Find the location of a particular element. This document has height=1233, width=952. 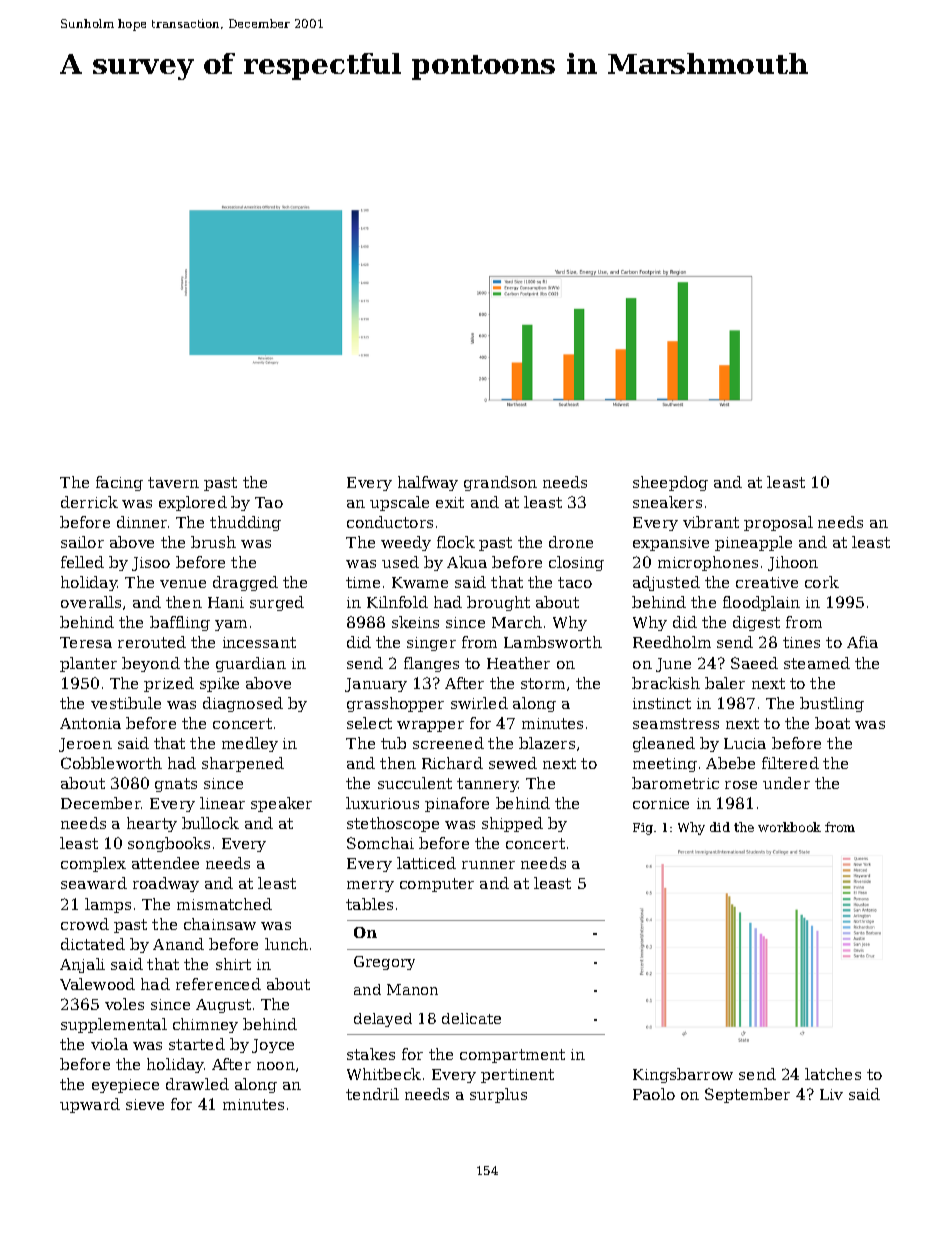

boat is located at coordinates (832, 723).
